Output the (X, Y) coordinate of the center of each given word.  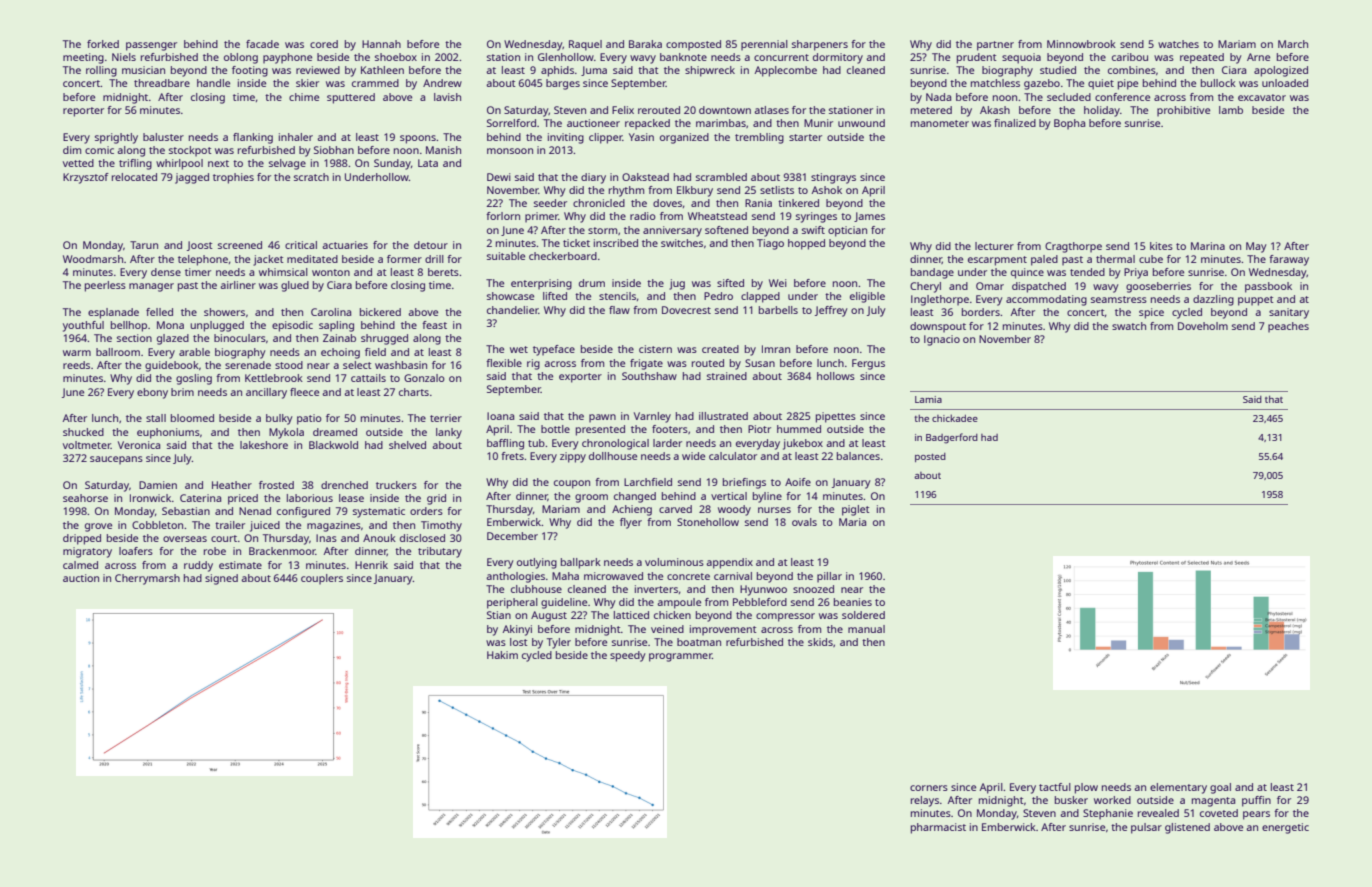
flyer (631, 523)
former (404, 259)
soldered (863, 615)
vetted (78, 163)
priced (243, 499)
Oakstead (645, 177)
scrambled (721, 177)
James (869, 217)
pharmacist (938, 828)
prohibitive (1183, 111)
